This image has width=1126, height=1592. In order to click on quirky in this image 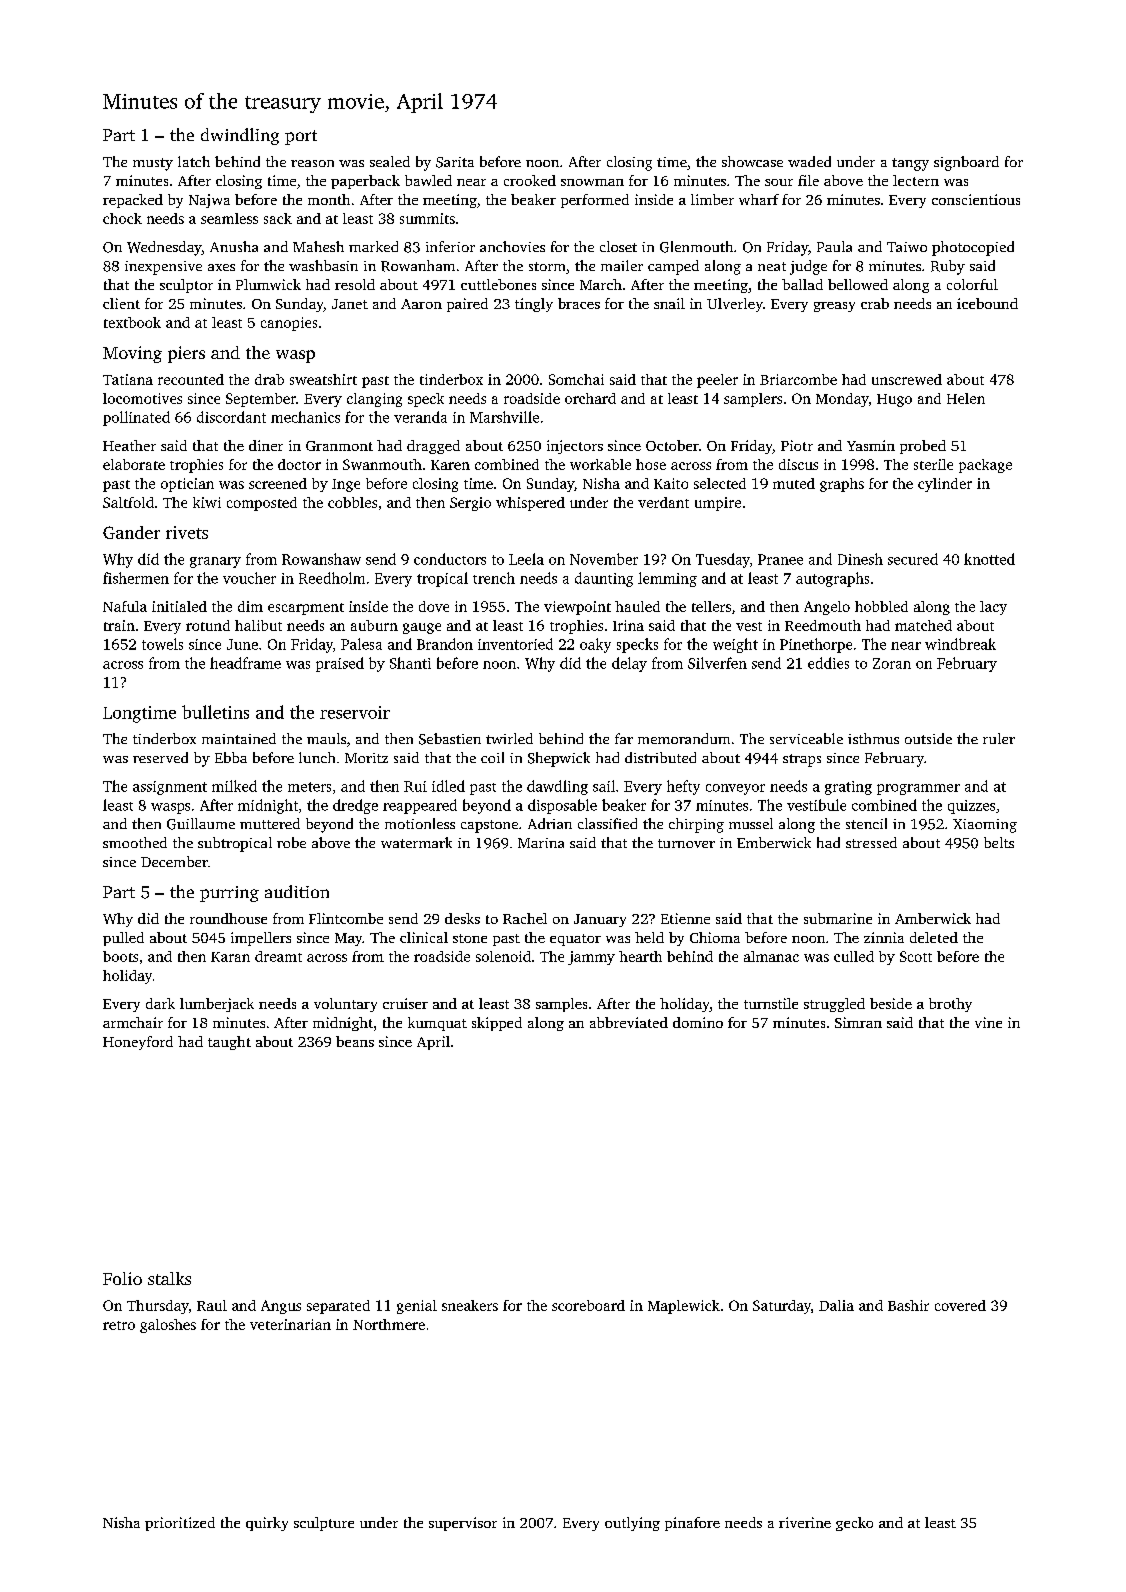, I will do `click(267, 1524)`.
